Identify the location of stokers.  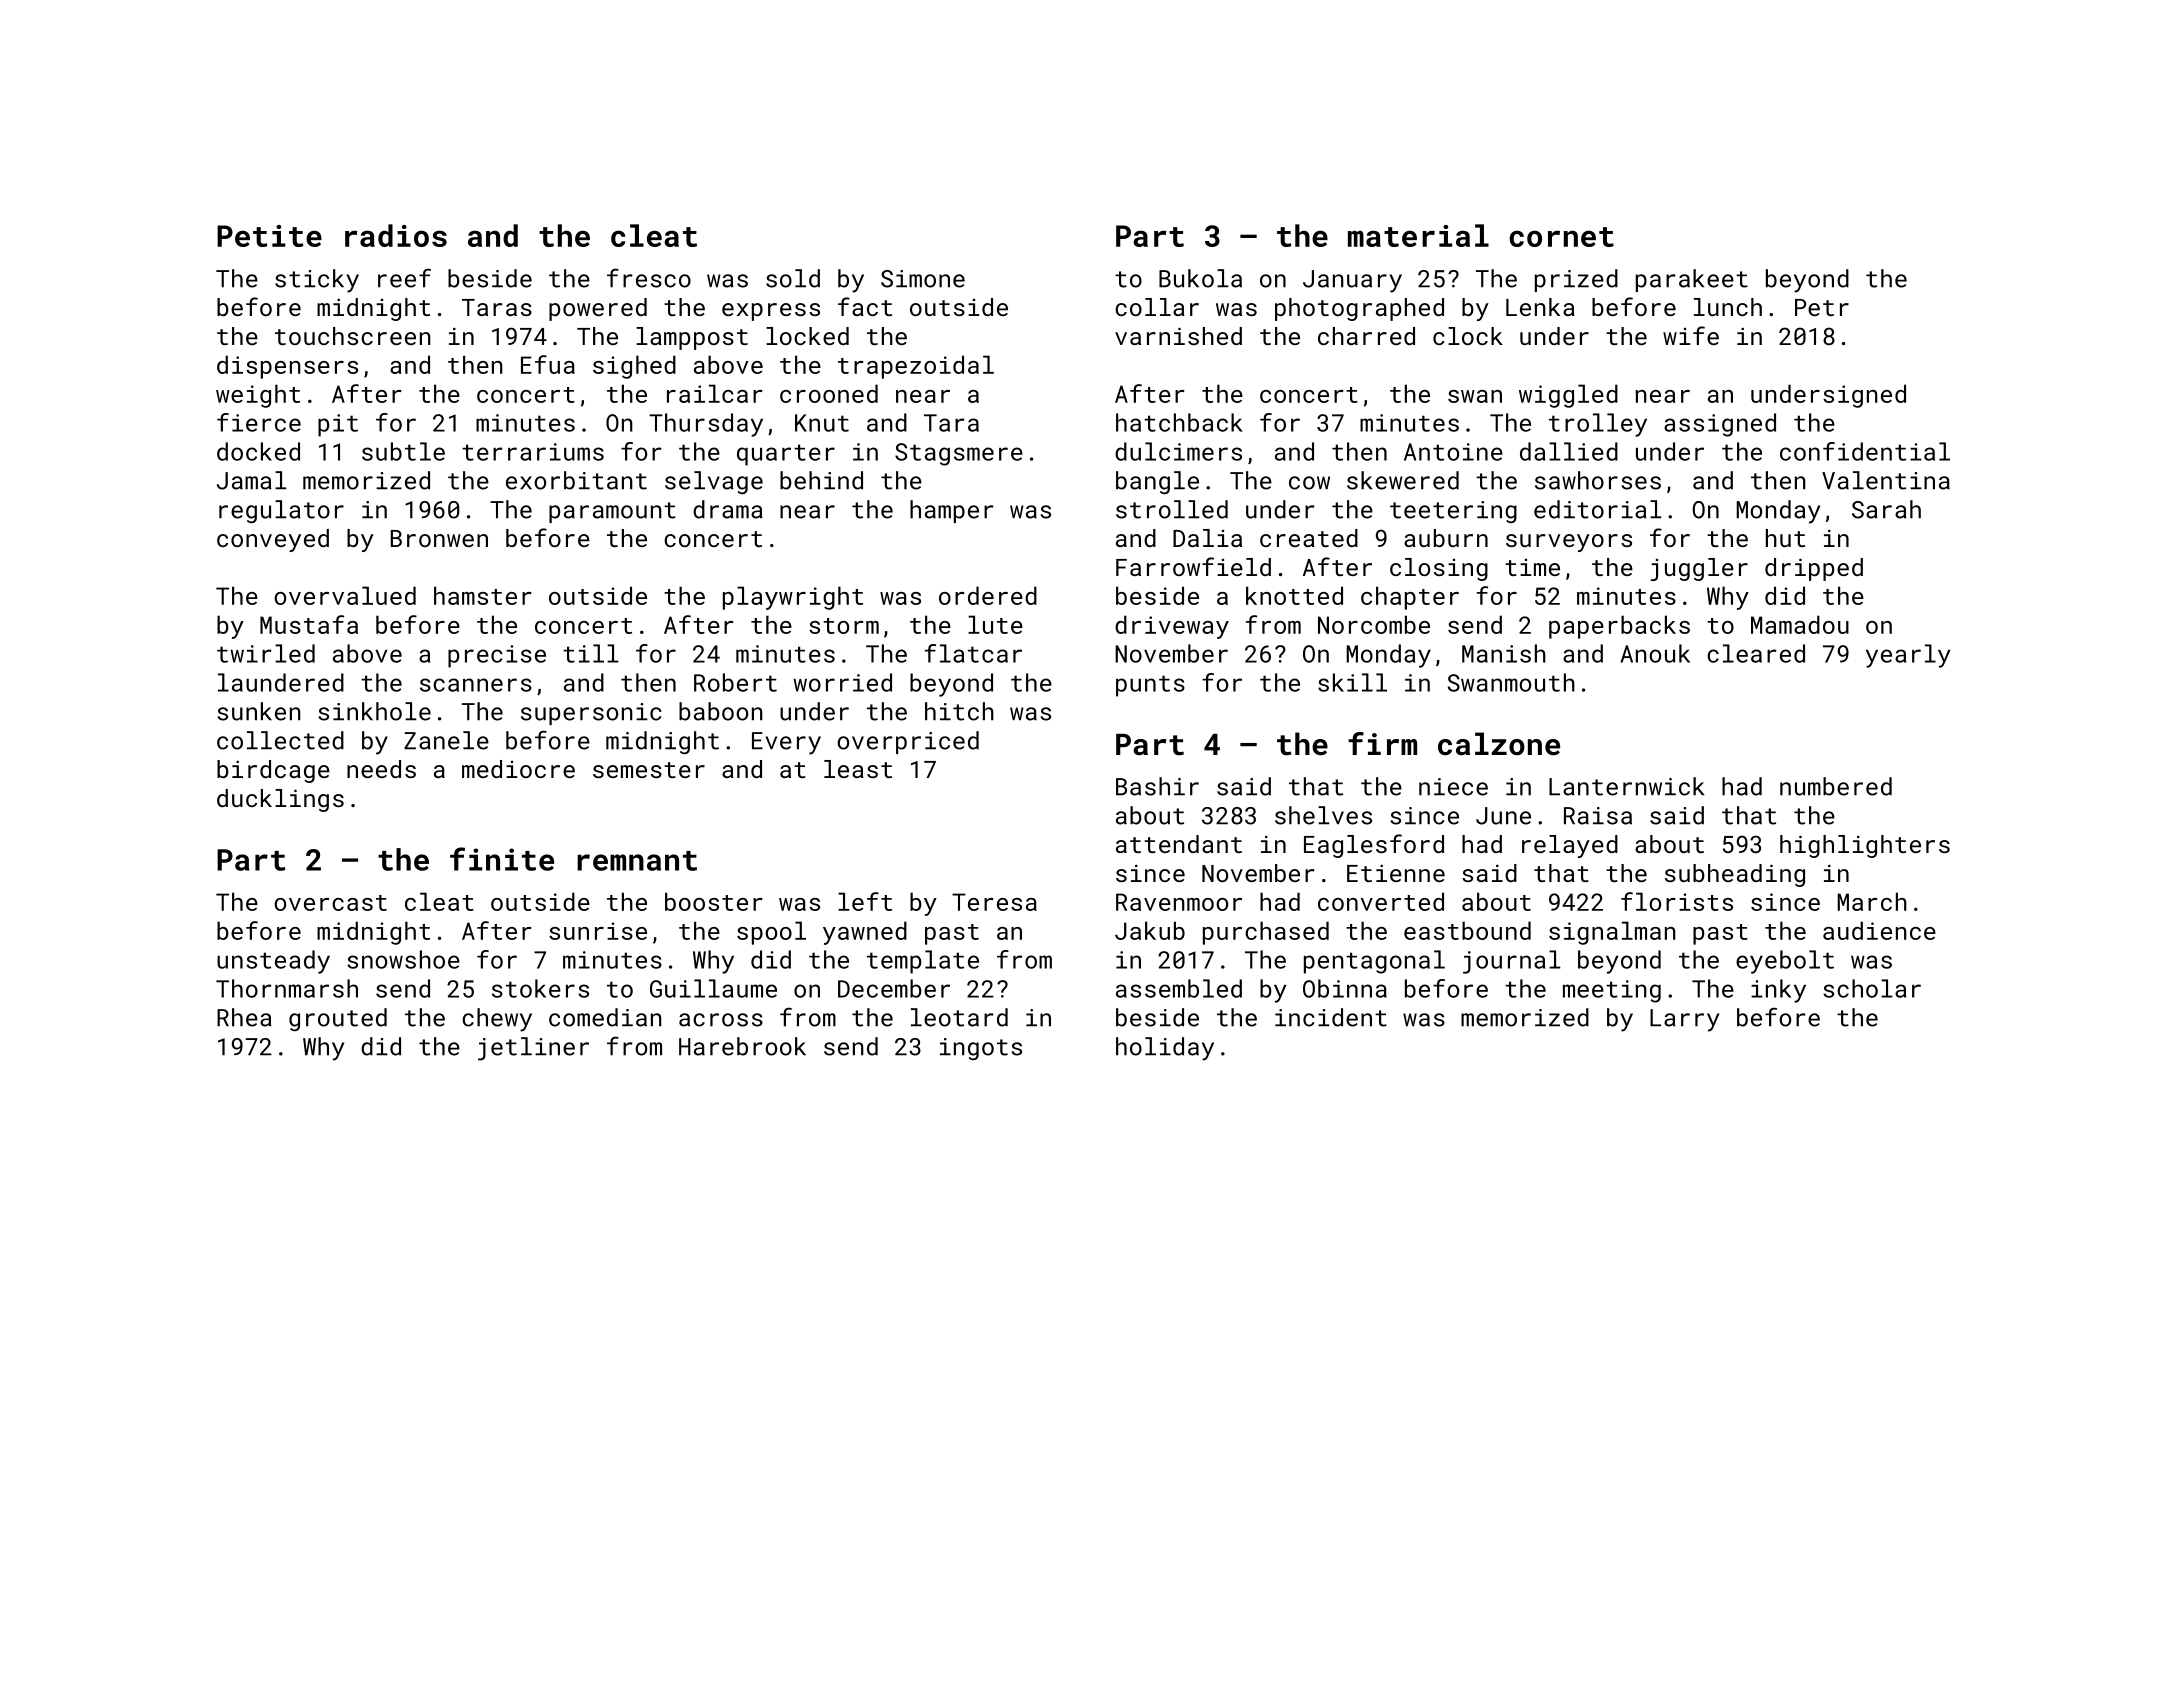
(540, 988).
